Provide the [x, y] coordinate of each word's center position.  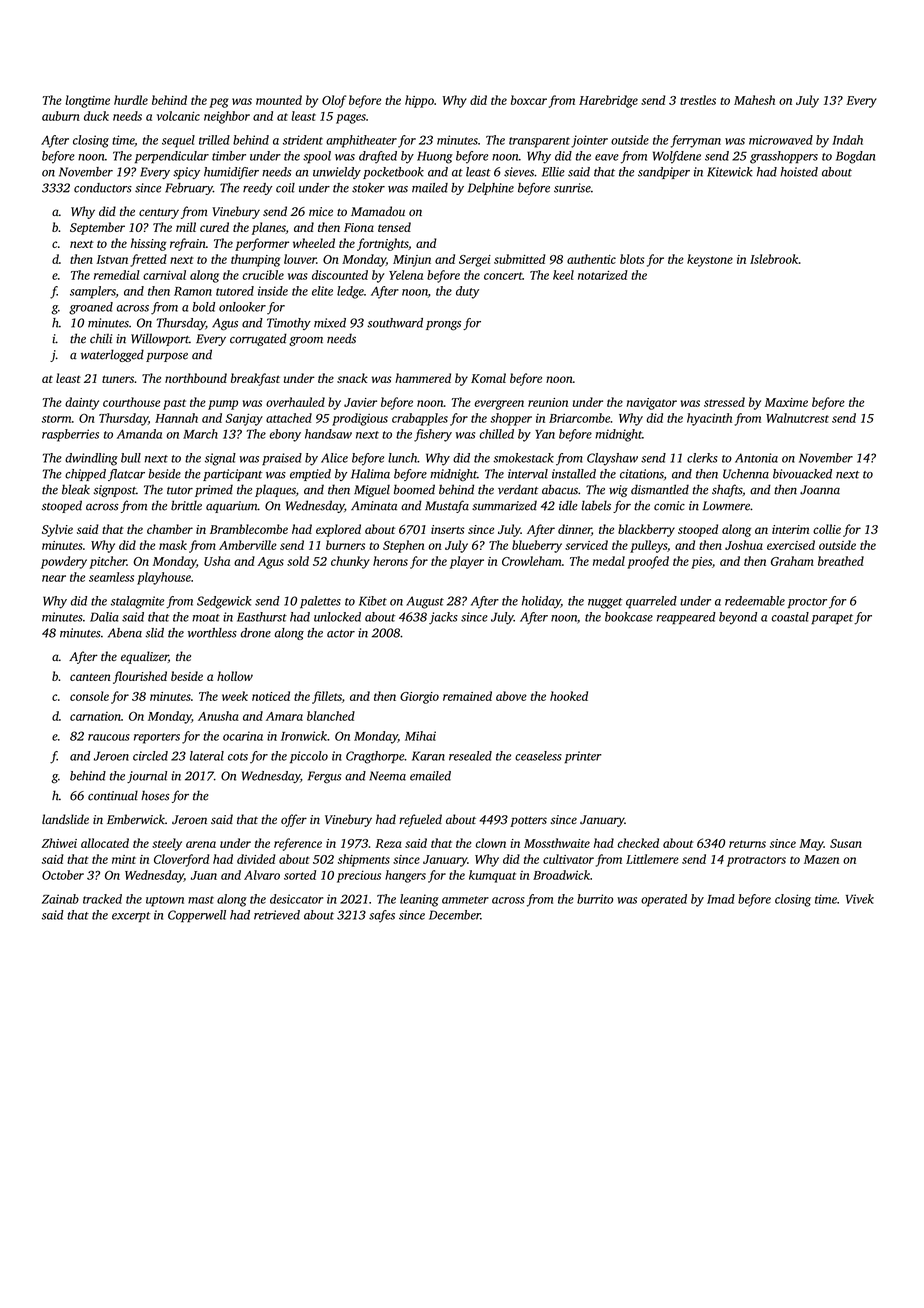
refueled [420, 820]
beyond [738, 618]
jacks [443, 618]
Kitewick [730, 172]
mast [201, 900]
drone [256, 633]
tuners [118, 379]
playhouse [164, 578]
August [425, 602]
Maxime [786, 402]
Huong [435, 157]
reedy [257, 189]
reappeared [686, 618]
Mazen [821, 859]
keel [563, 275]
